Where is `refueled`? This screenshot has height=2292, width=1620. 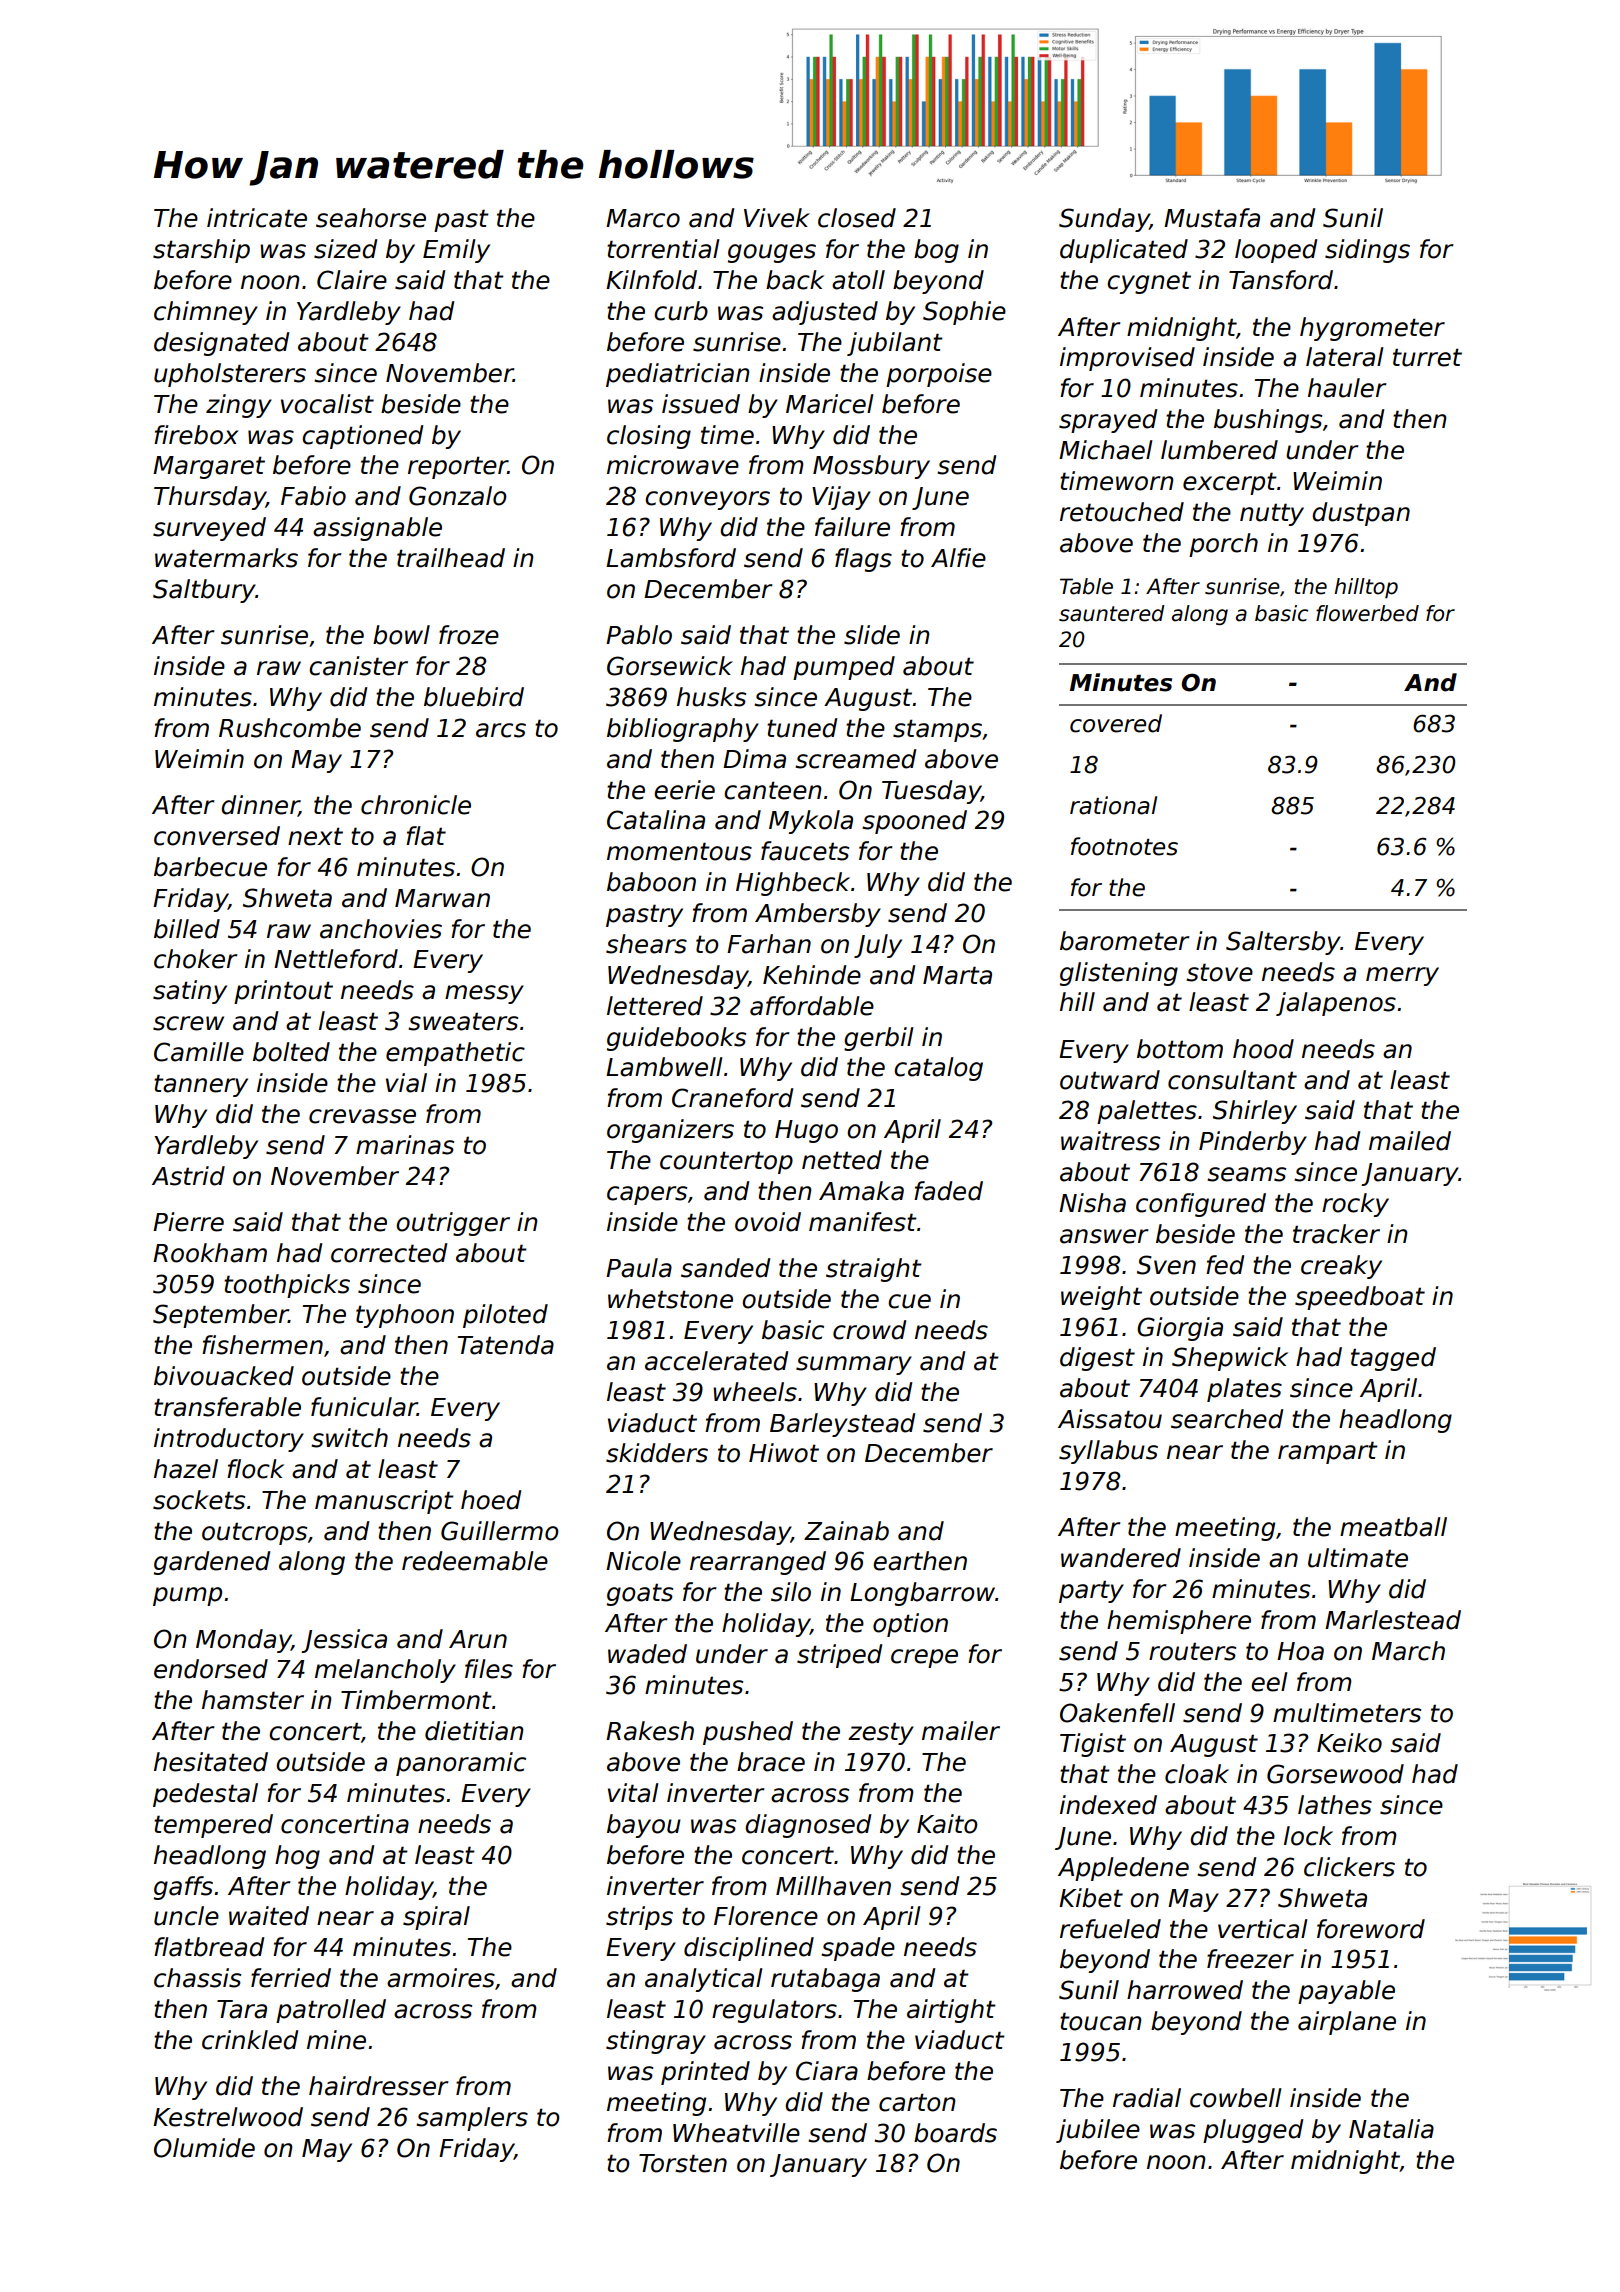
refueled is located at coordinates (1110, 1929).
